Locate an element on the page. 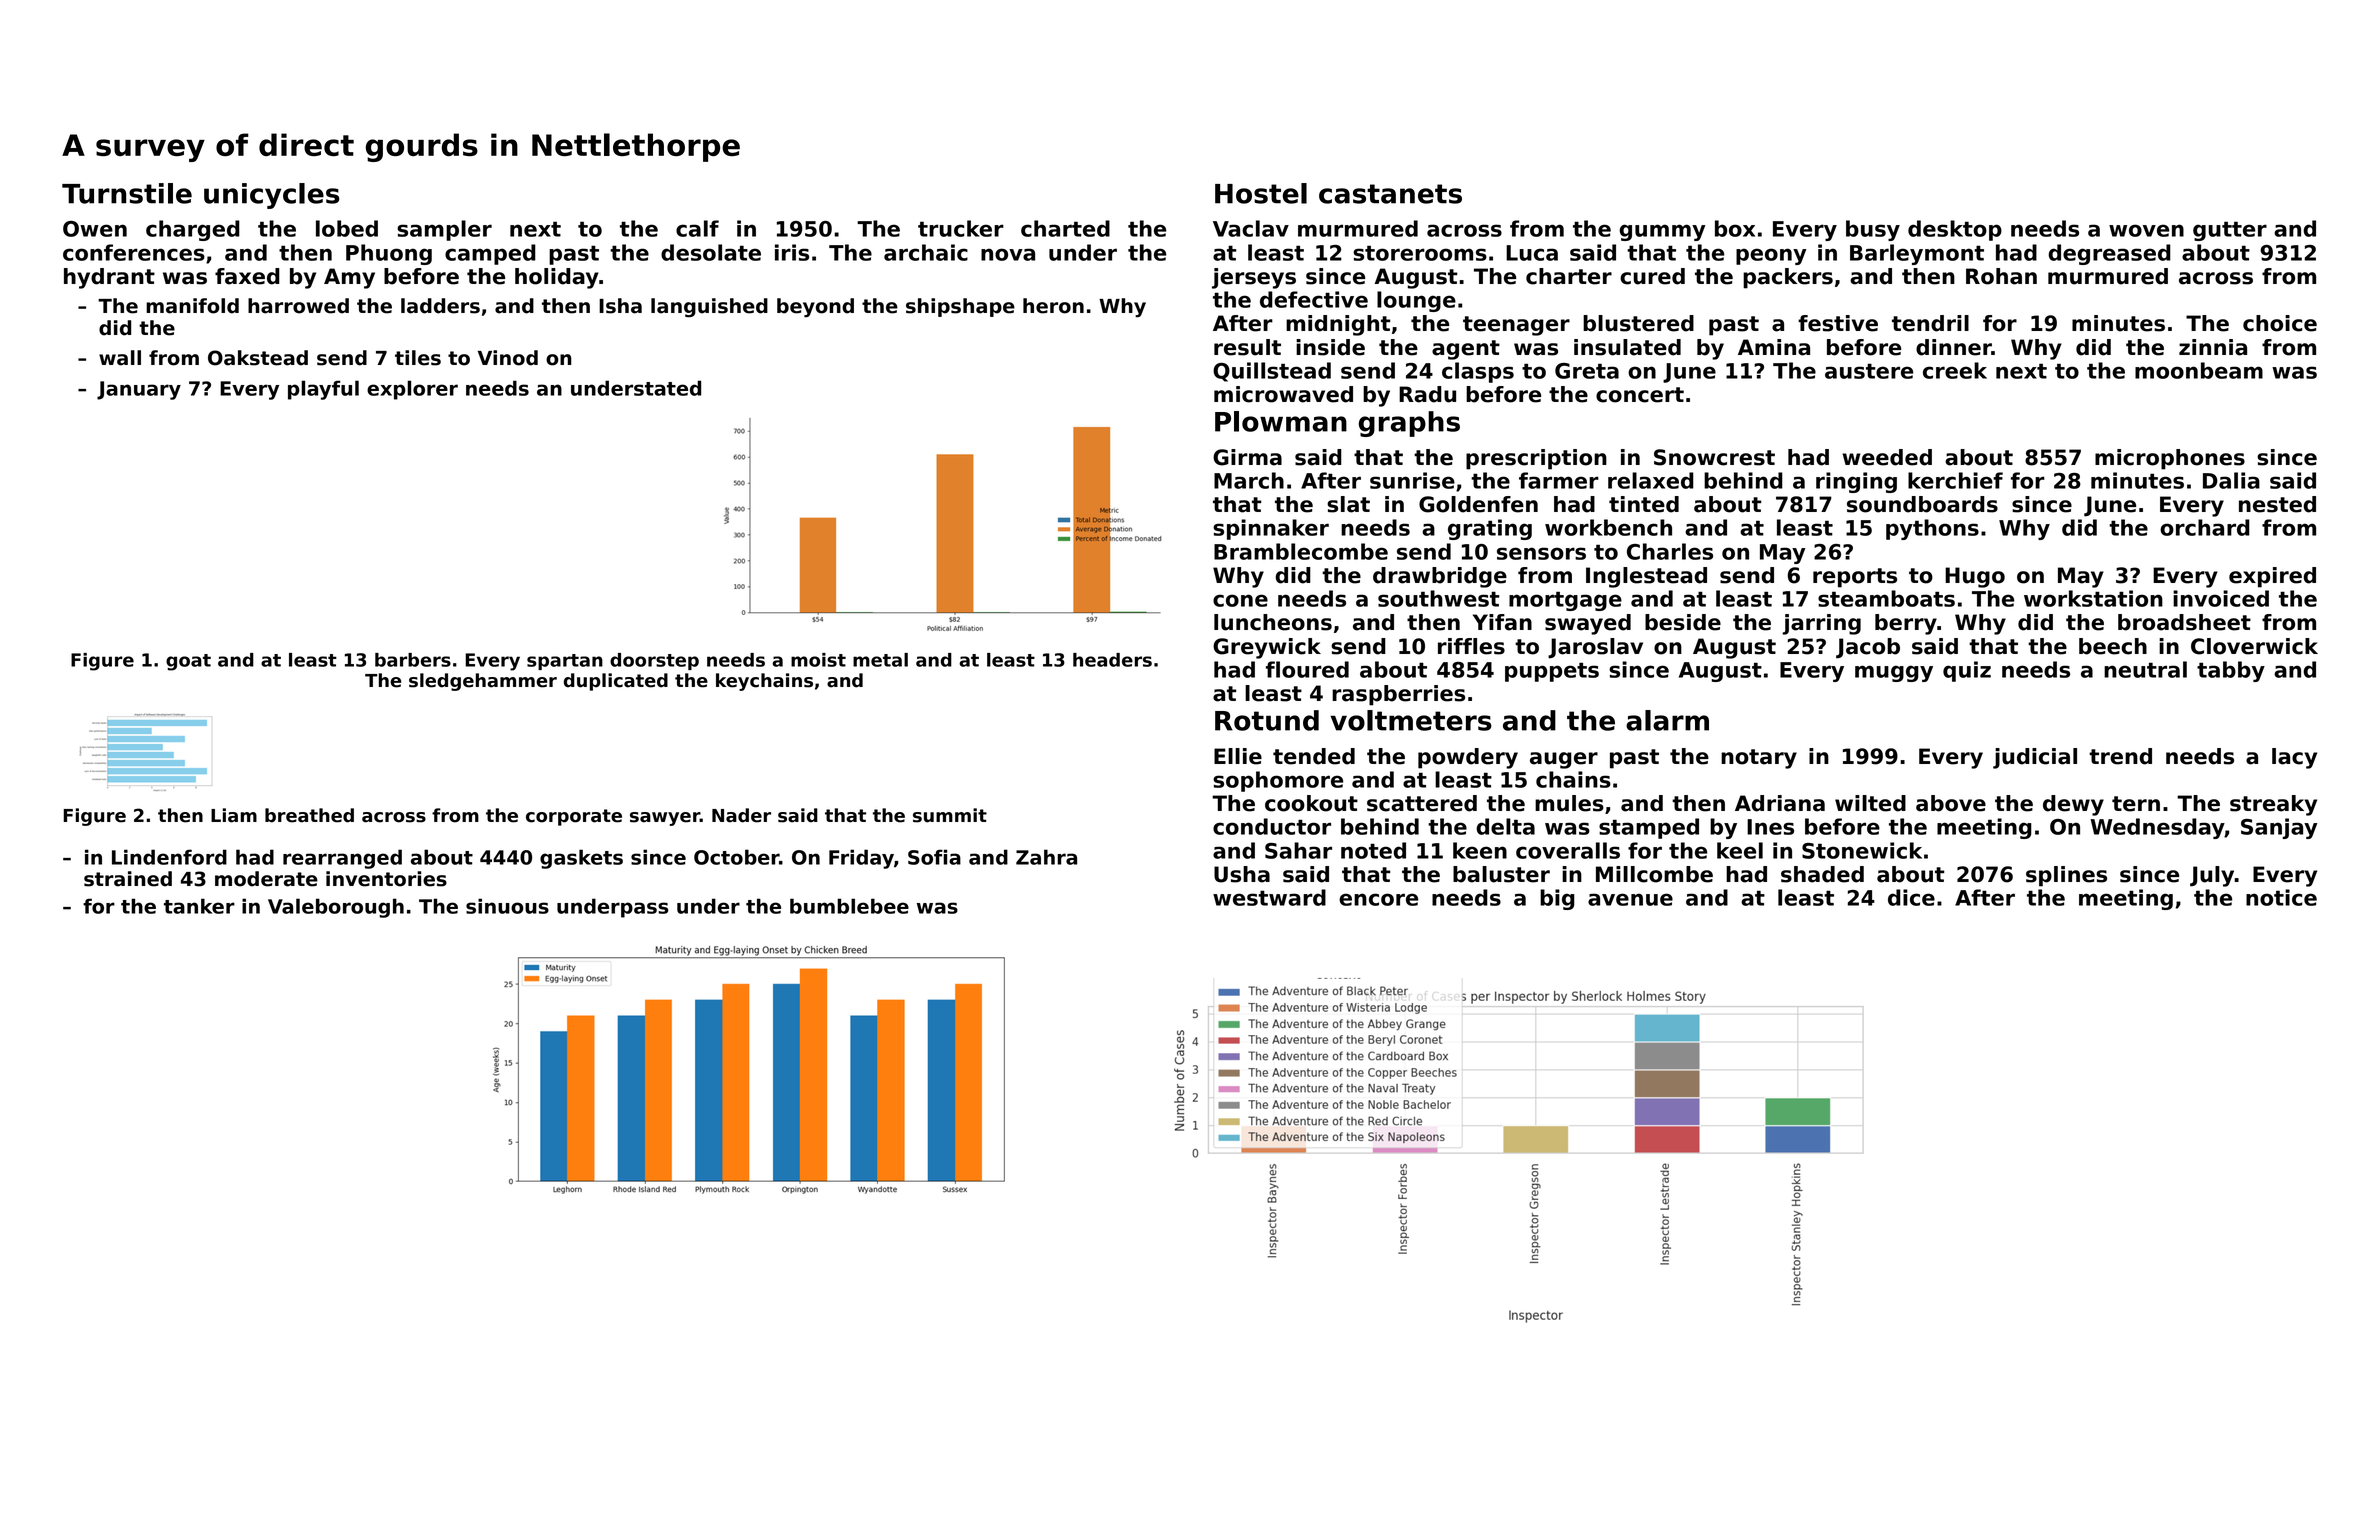  choice is located at coordinates (2280, 323).
